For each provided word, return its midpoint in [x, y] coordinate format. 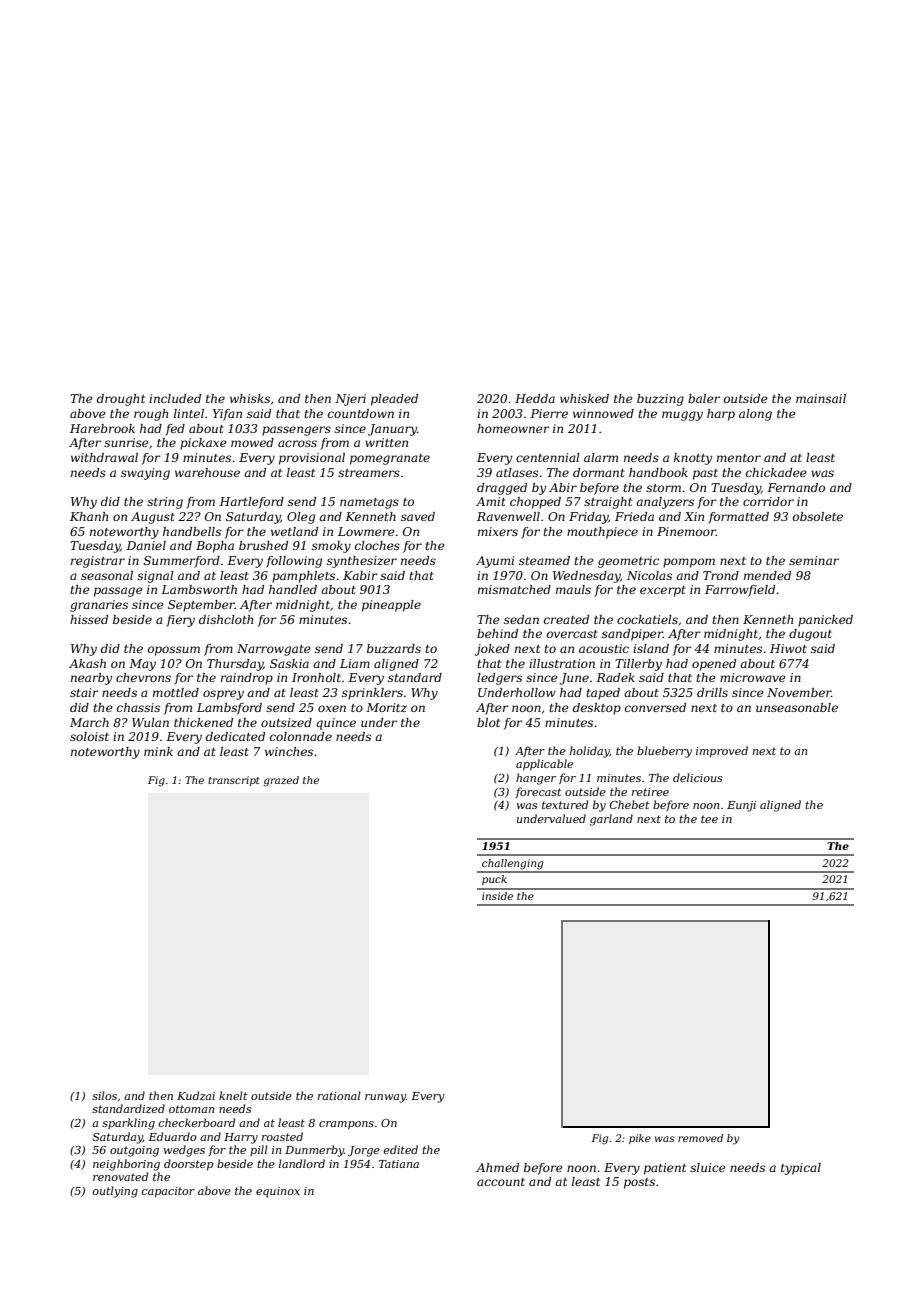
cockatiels [647, 619]
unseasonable [797, 707]
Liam [355, 663]
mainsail [821, 398]
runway [385, 1098]
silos [104, 1095]
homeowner [513, 428]
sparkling [128, 1124]
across [297, 443]
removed [700, 1138]
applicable [544, 764]
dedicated [235, 736]
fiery [180, 621]
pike [640, 1139]
